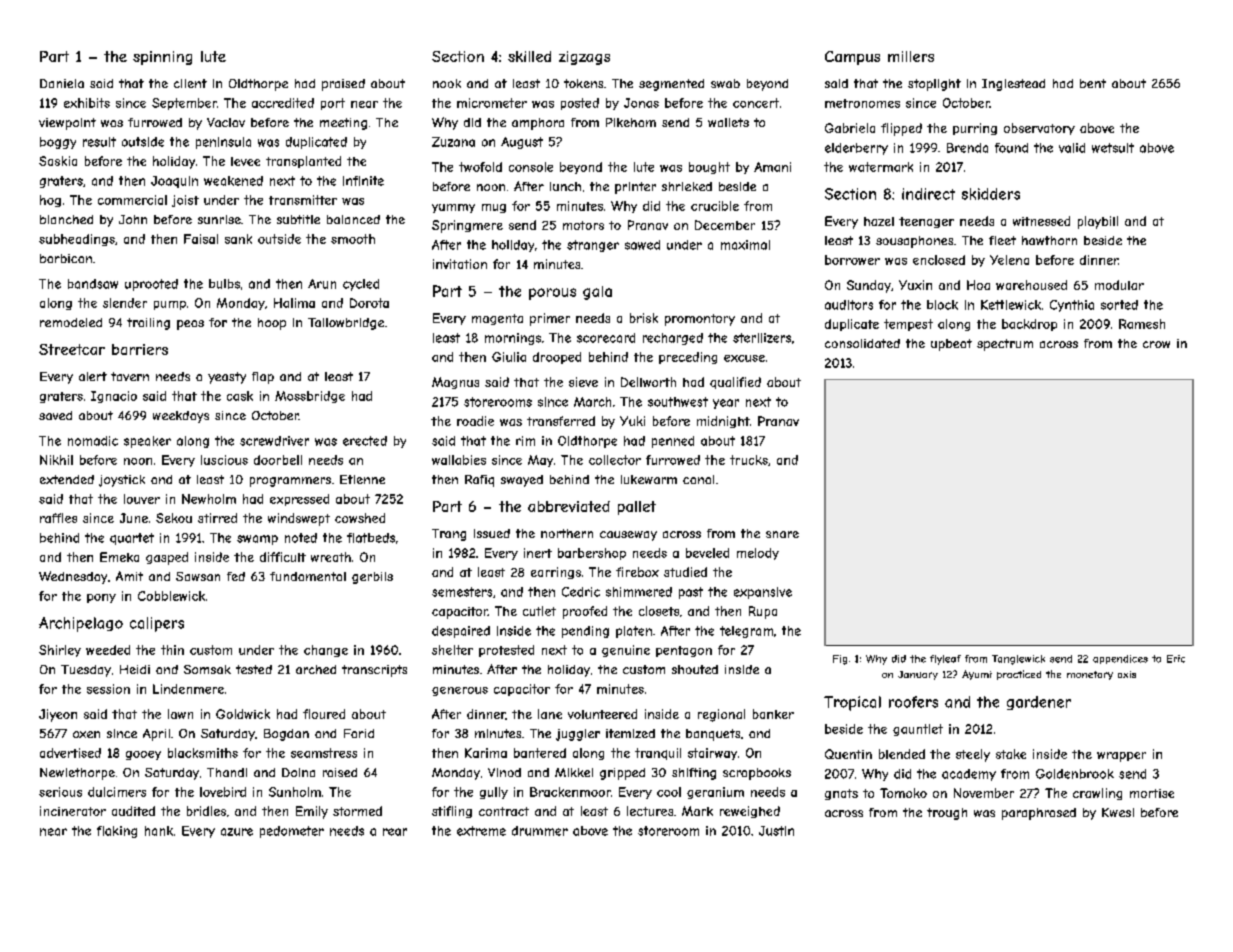 This screenshot has height=952, width=1233. What do you see at coordinates (1120, 659) in the screenshot?
I see `appendices` at bounding box center [1120, 659].
